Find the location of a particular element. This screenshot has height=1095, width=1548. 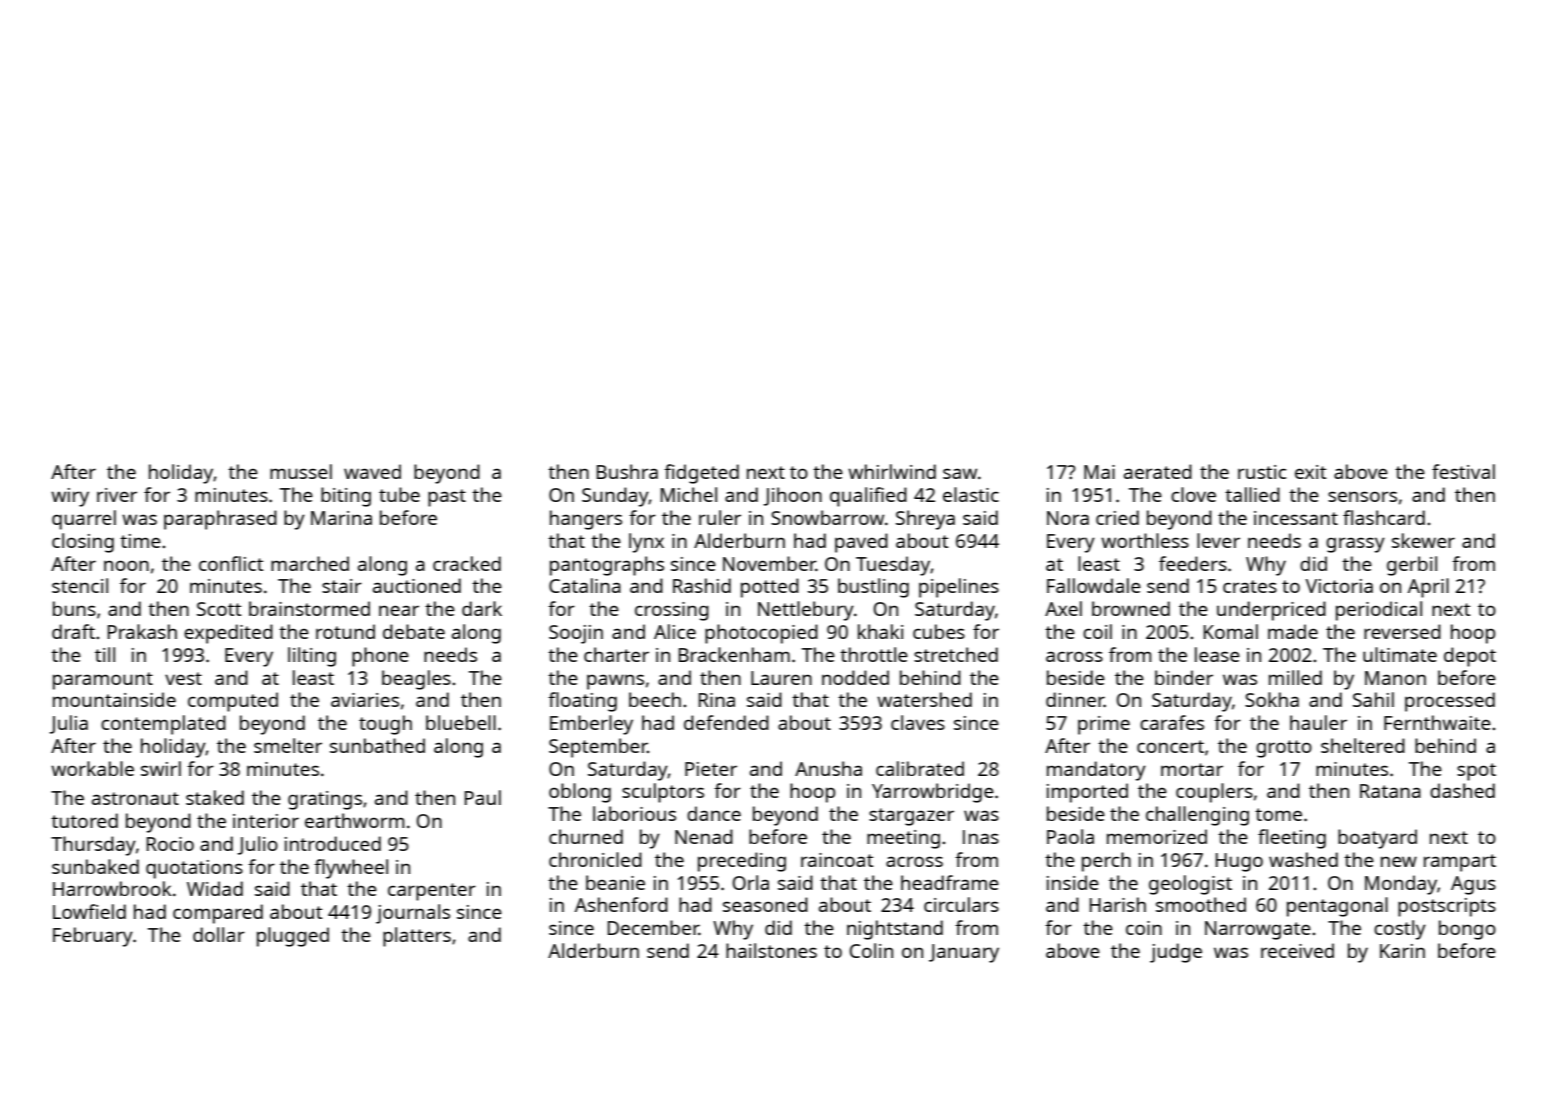

Thursday is located at coordinates (93, 846).
